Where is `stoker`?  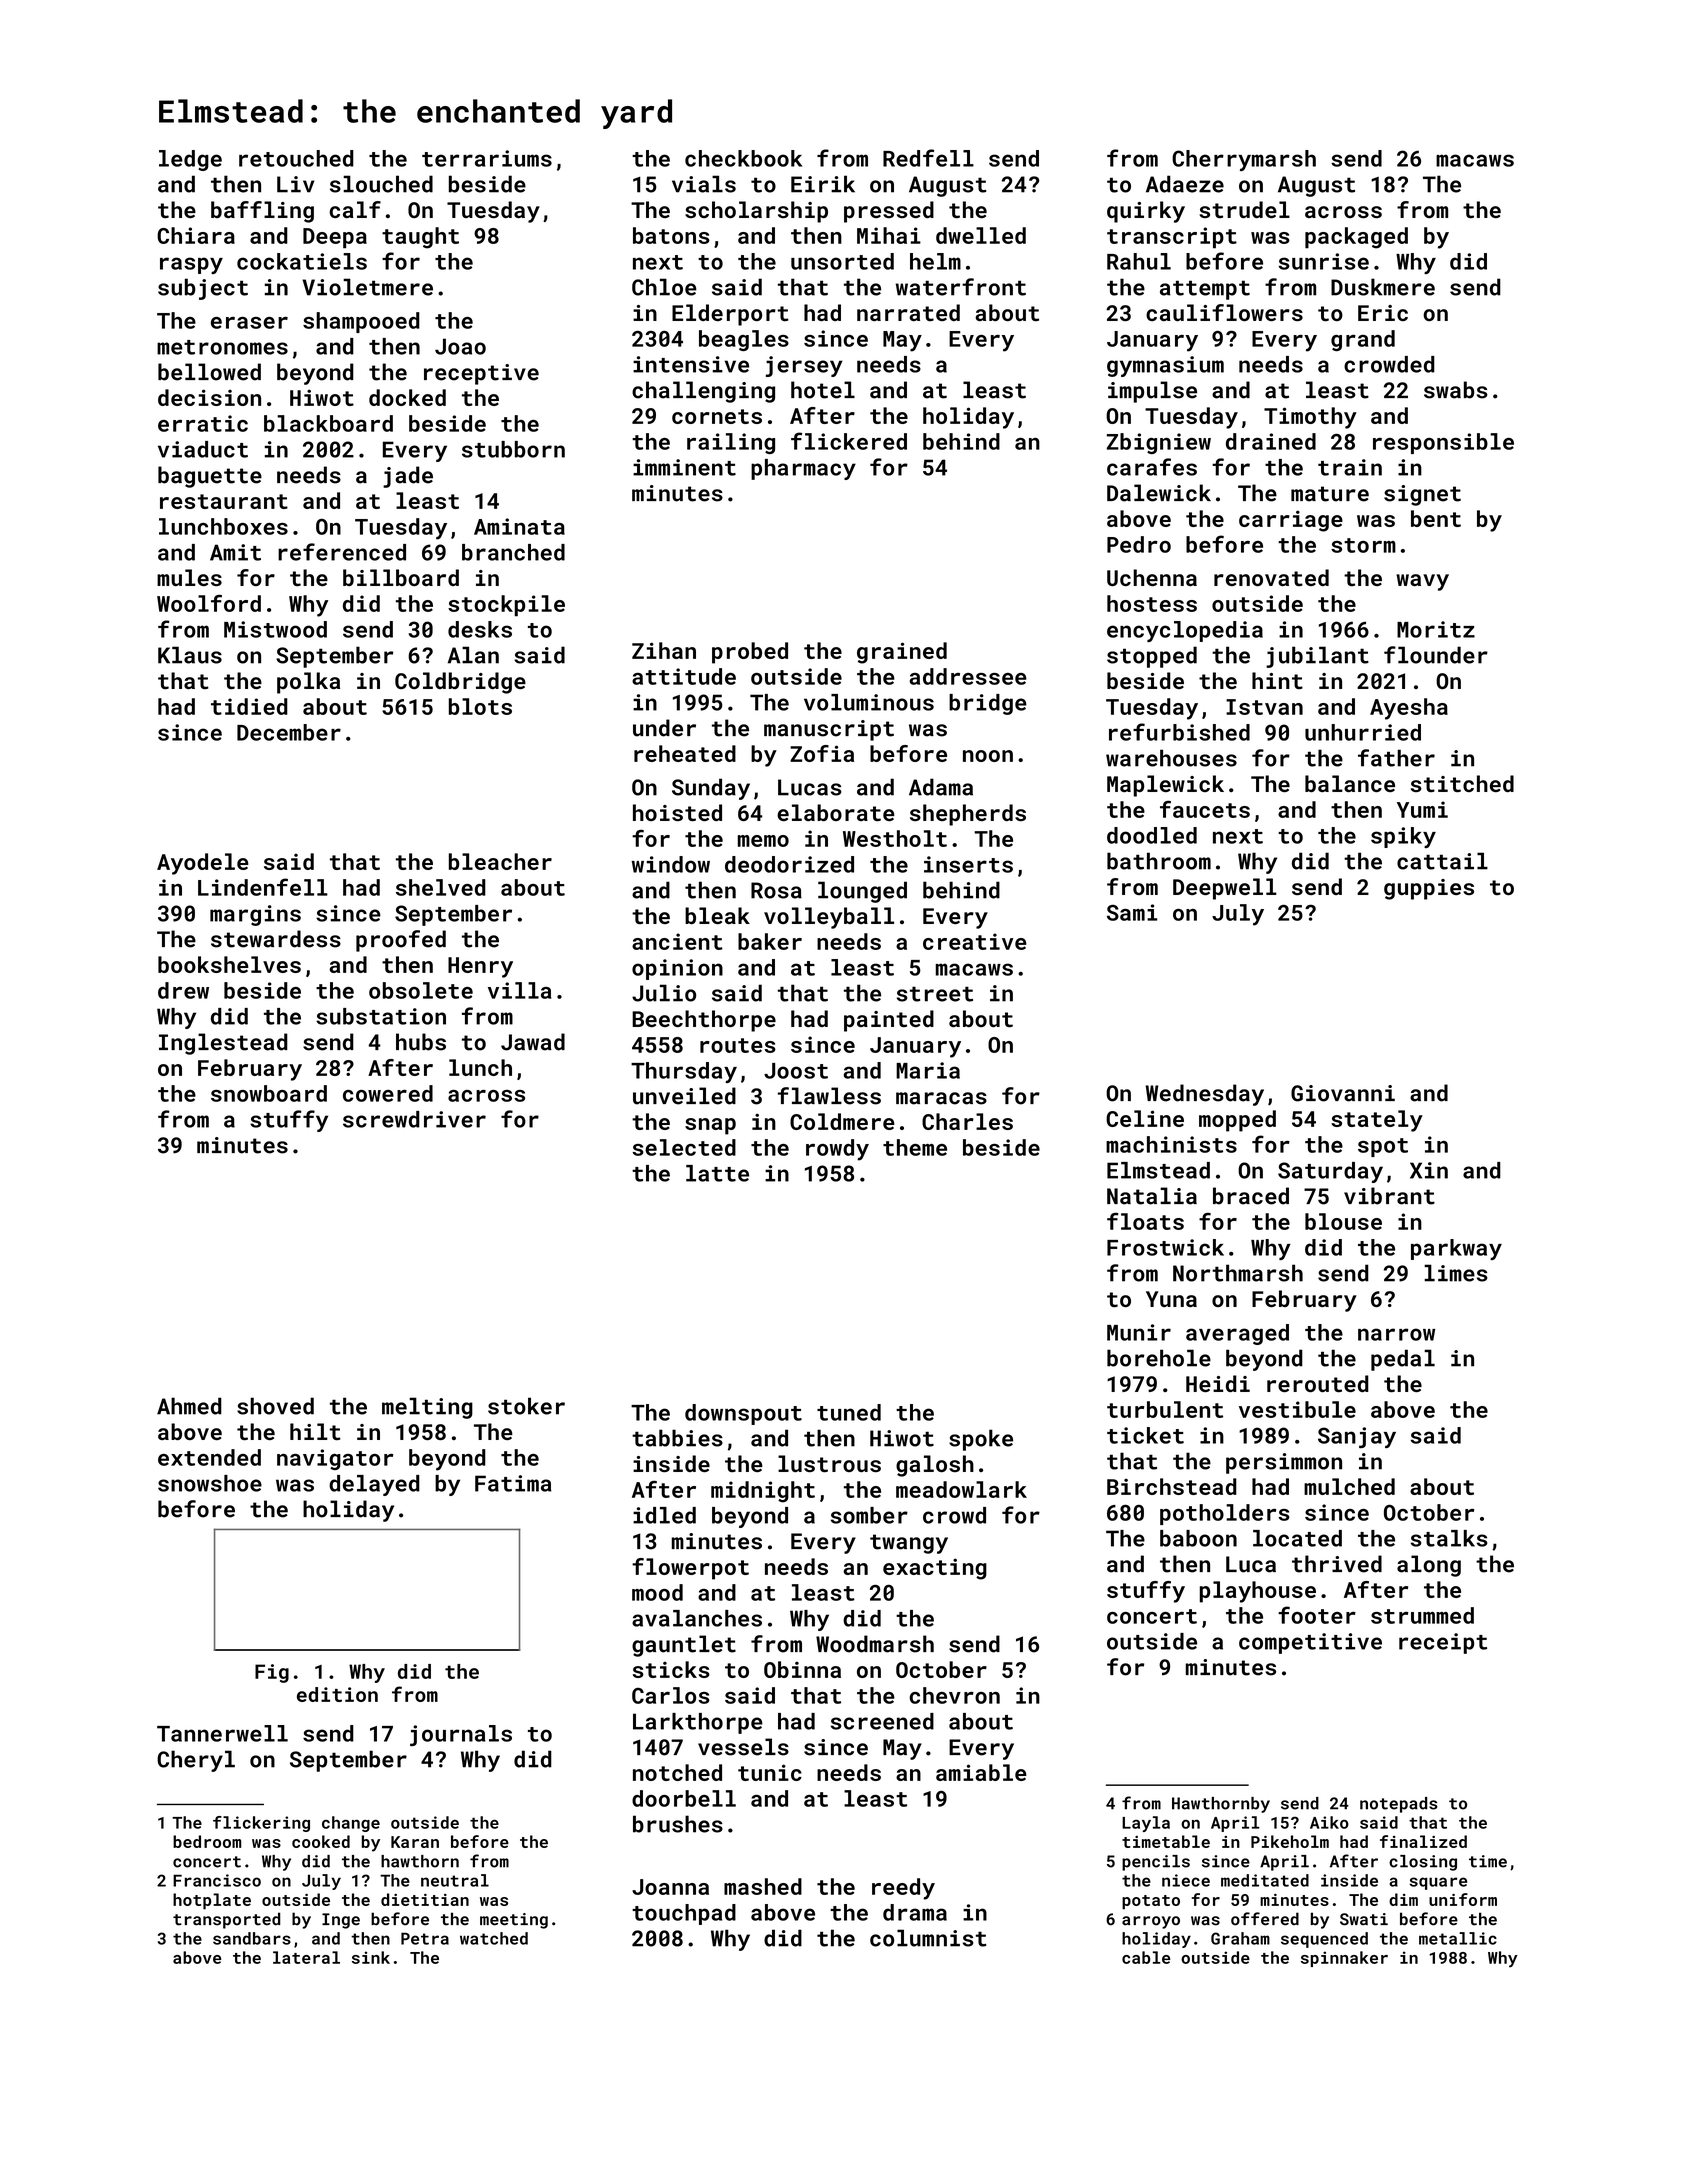 stoker is located at coordinates (526, 1406).
